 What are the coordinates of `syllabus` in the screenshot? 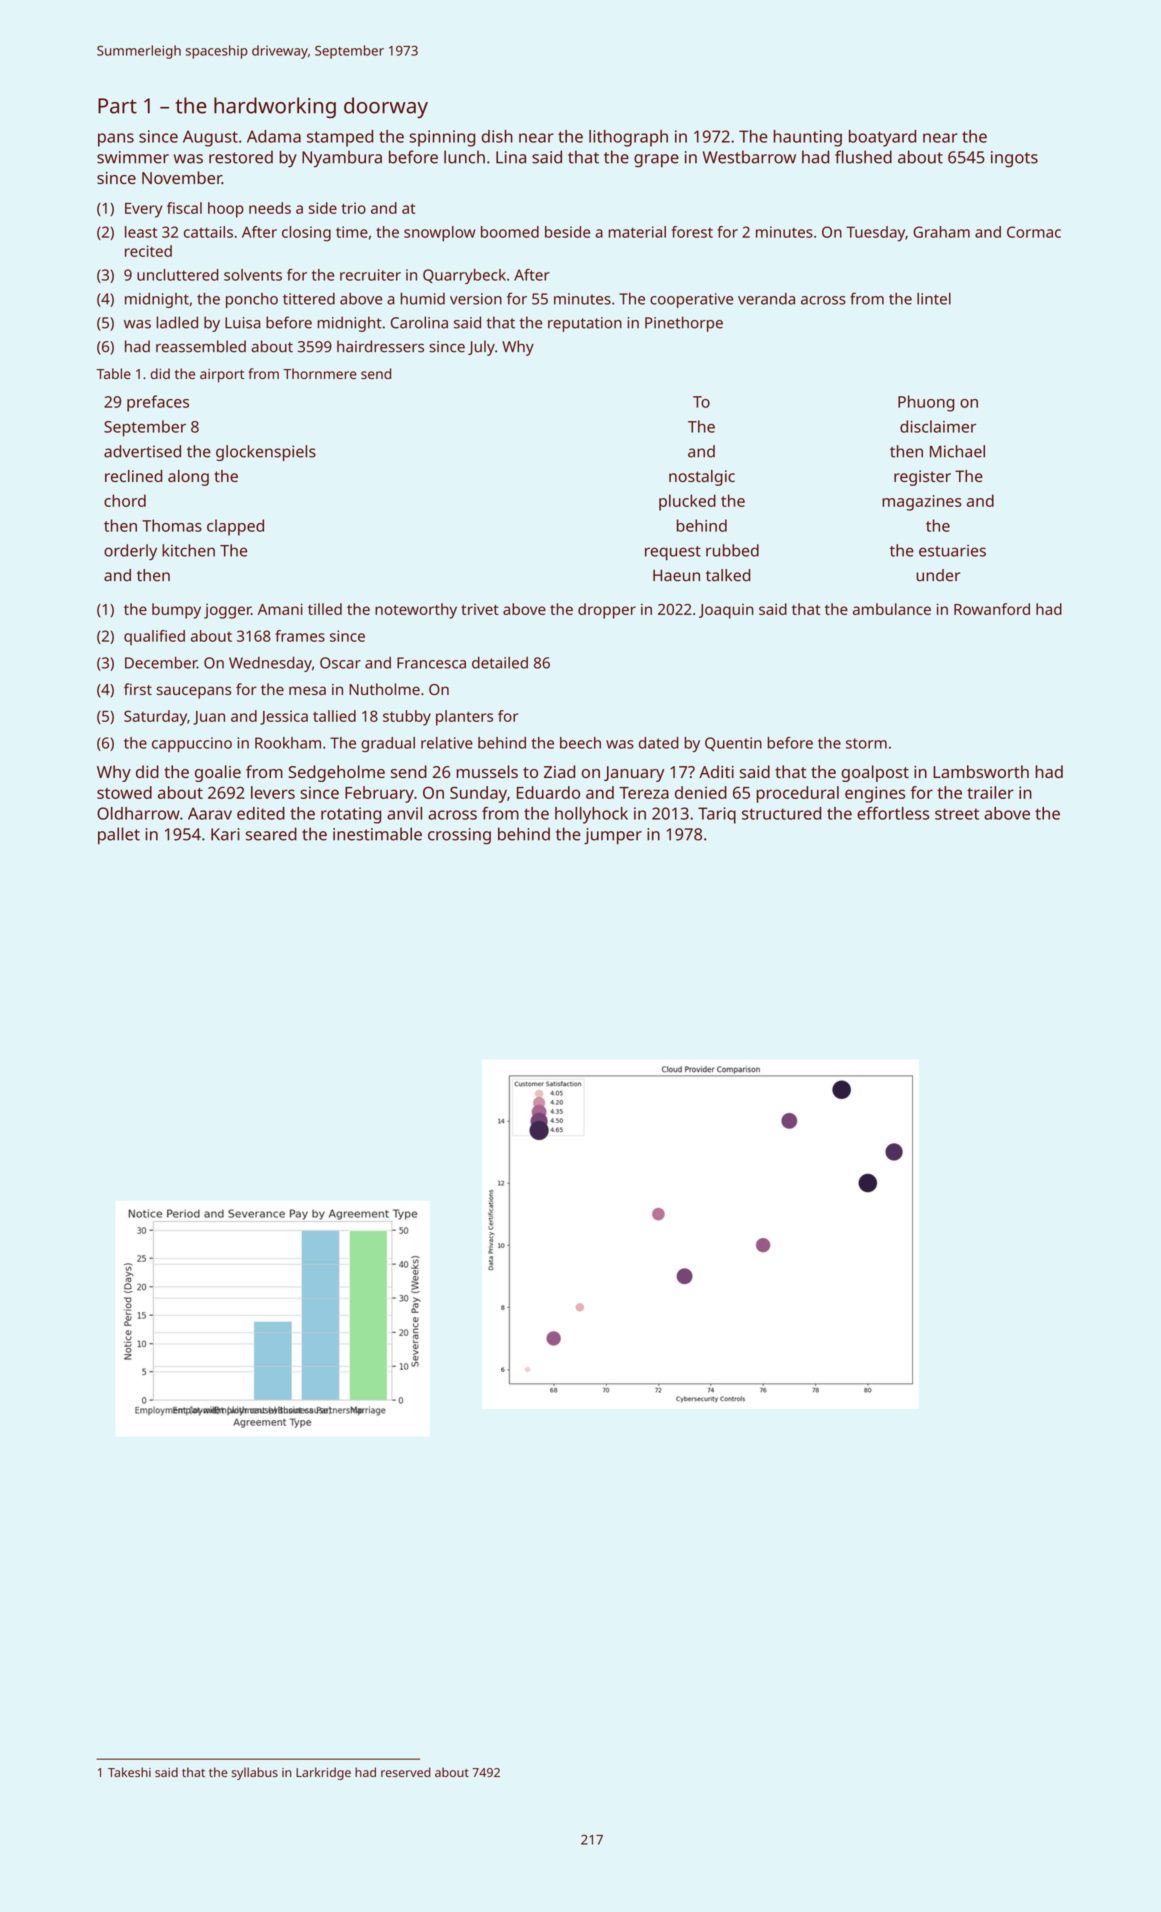 It's located at (255, 1773).
